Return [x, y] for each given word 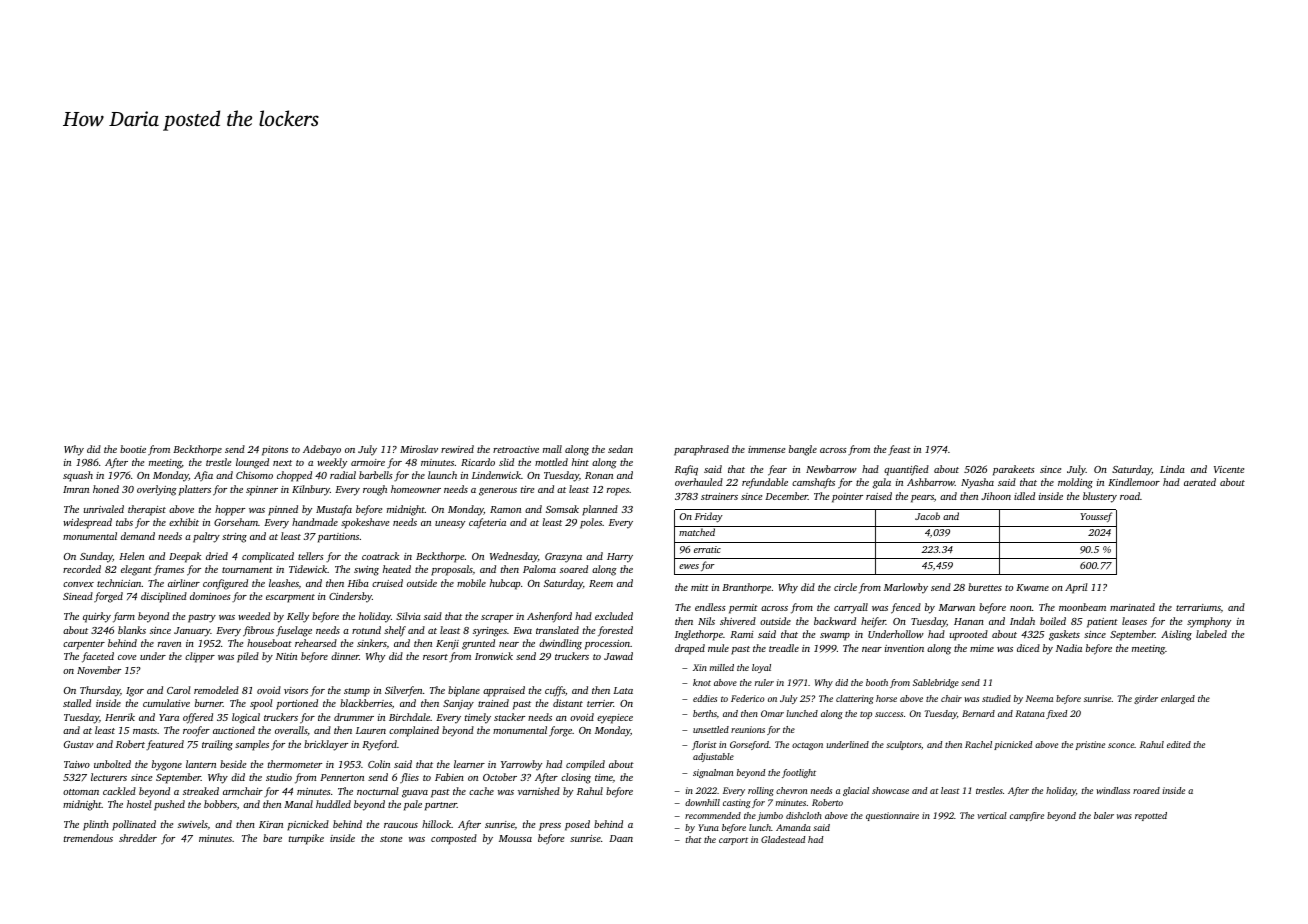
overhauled [699, 482]
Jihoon [996, 496]
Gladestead [783, 839]
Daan [621, 838]
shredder [138, 838]
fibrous [258, 631]
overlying [157, 490]
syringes [490, 632]
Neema [1039, 698]
